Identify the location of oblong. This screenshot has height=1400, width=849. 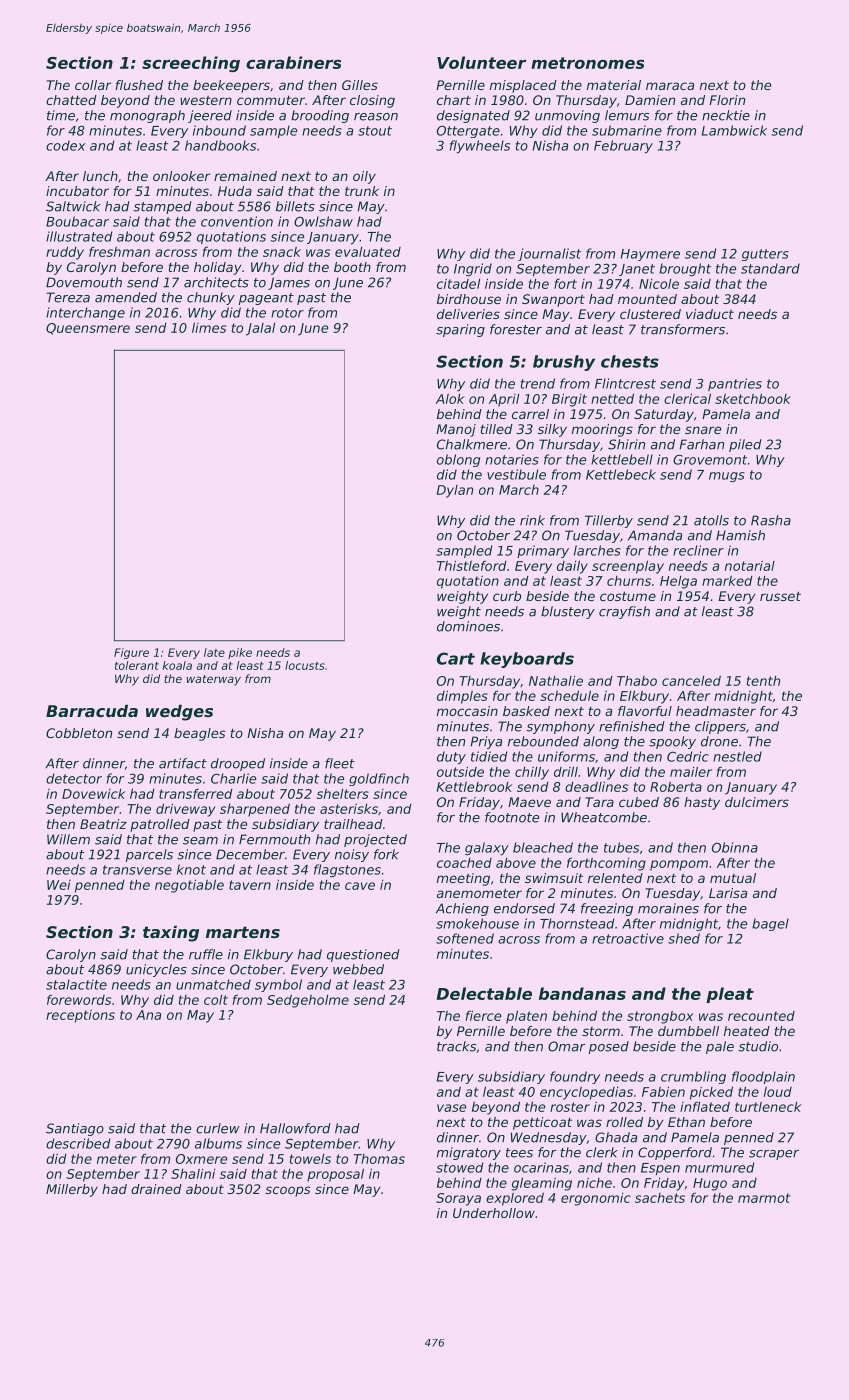
(458, 460).
